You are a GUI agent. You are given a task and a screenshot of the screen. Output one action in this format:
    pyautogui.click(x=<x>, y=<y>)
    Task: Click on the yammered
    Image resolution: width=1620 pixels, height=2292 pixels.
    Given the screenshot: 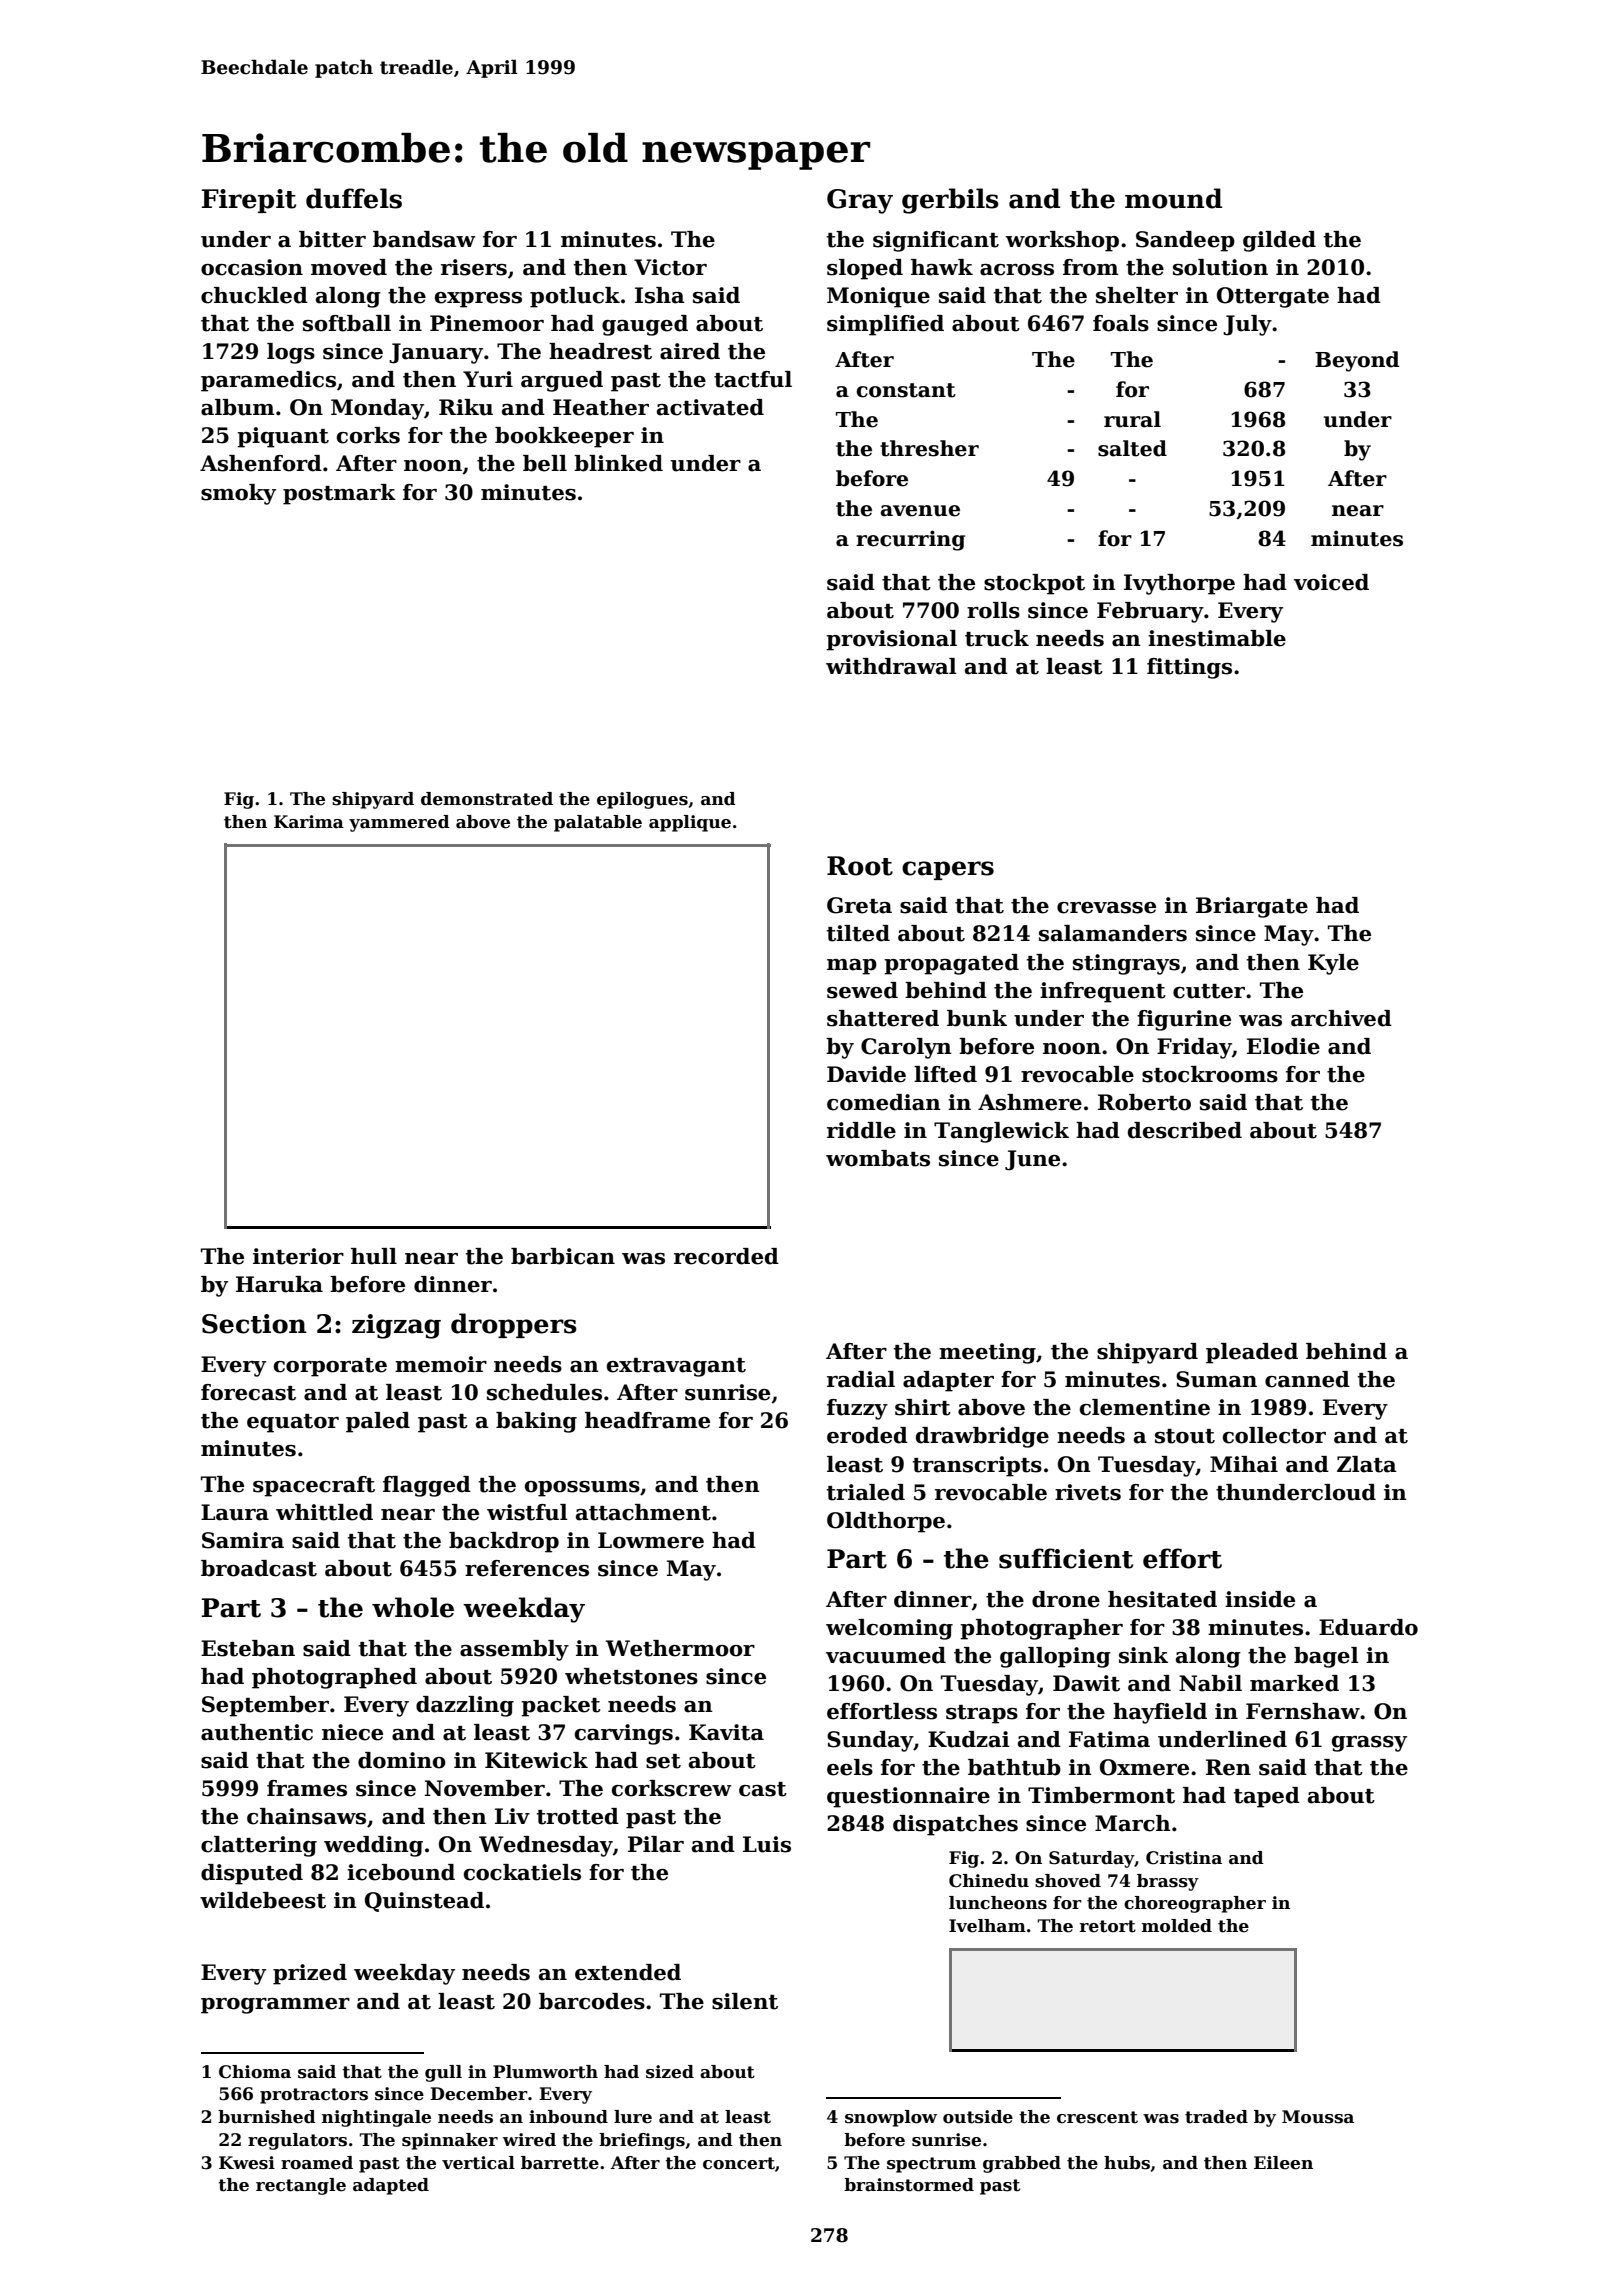 What is the action you would take?
    pyautogui.click(x=399, y=823)
